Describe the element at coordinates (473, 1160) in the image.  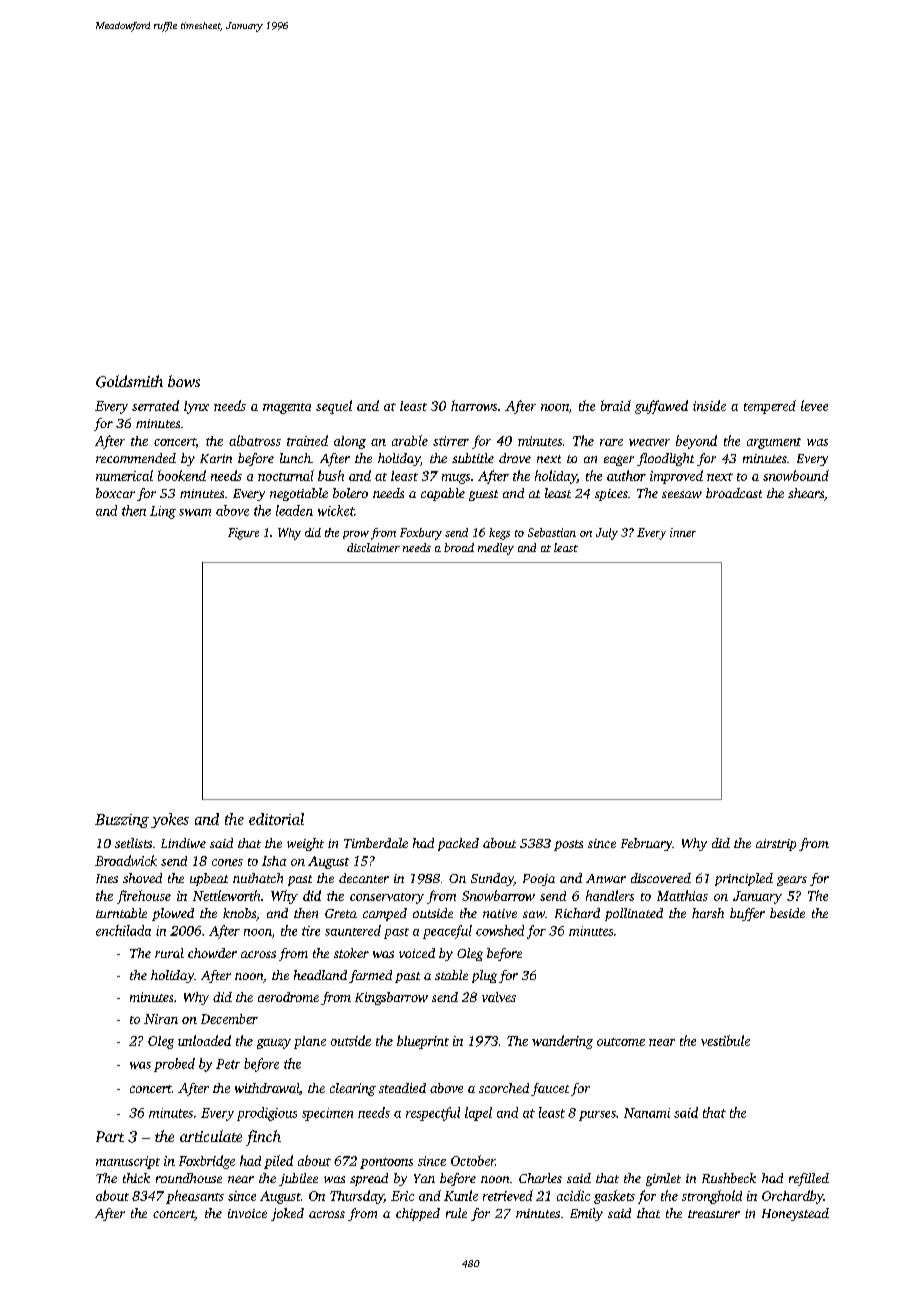
I see `October` at that location.
